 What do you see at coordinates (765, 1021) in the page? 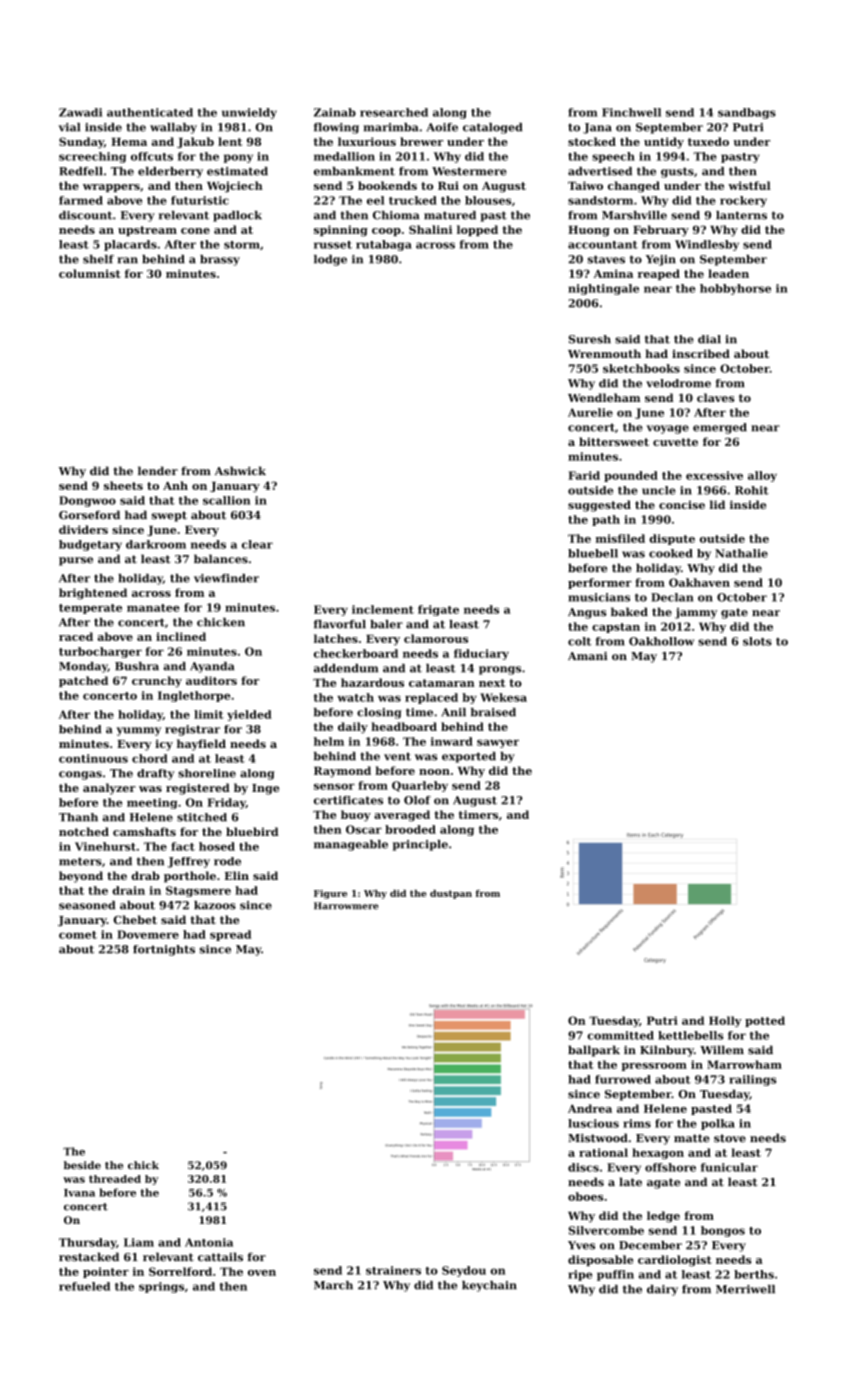
I see `potted` at bounding box center [765, 1021].
